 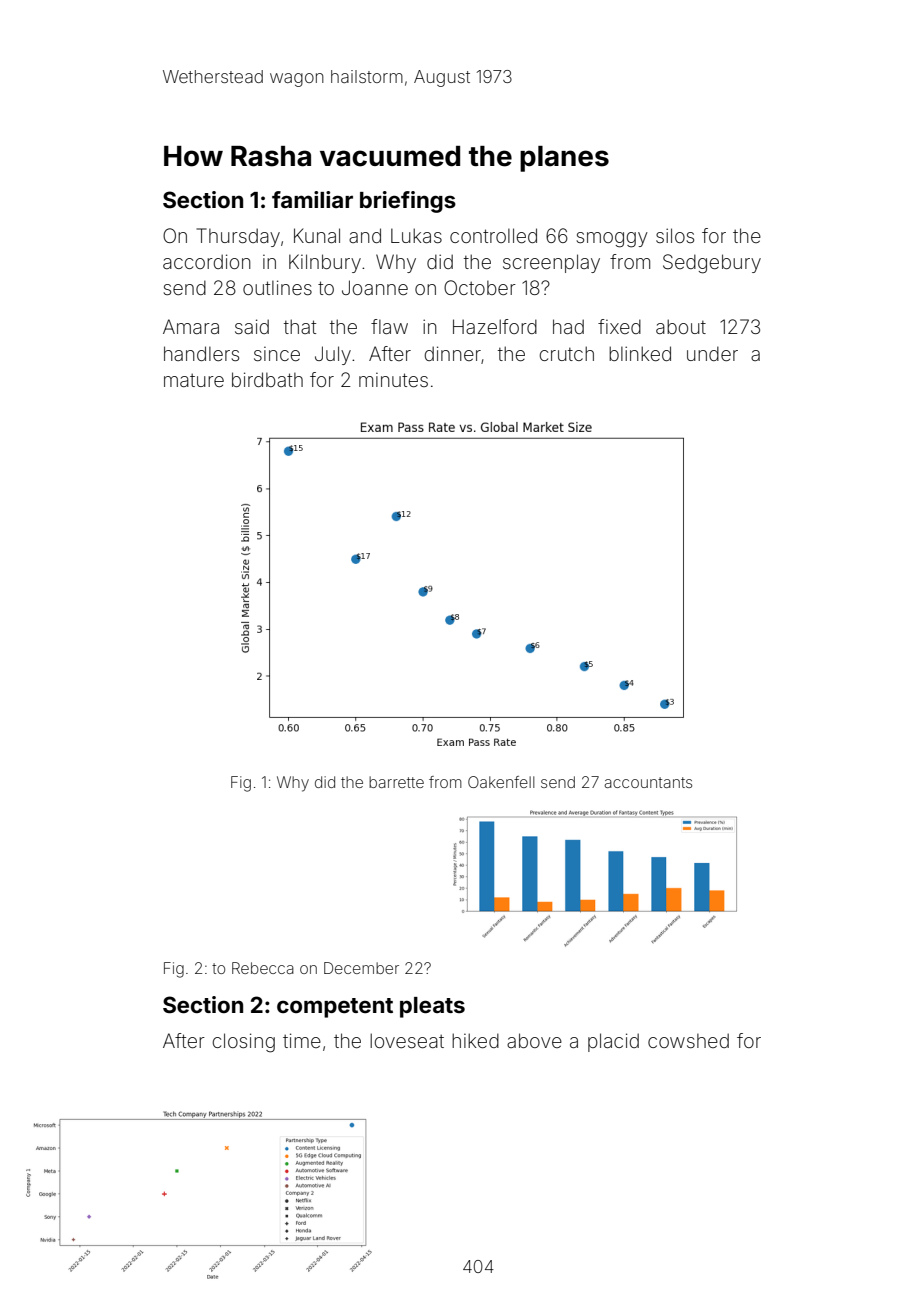 I want to click on briefings, so click(x=408, y=202).
